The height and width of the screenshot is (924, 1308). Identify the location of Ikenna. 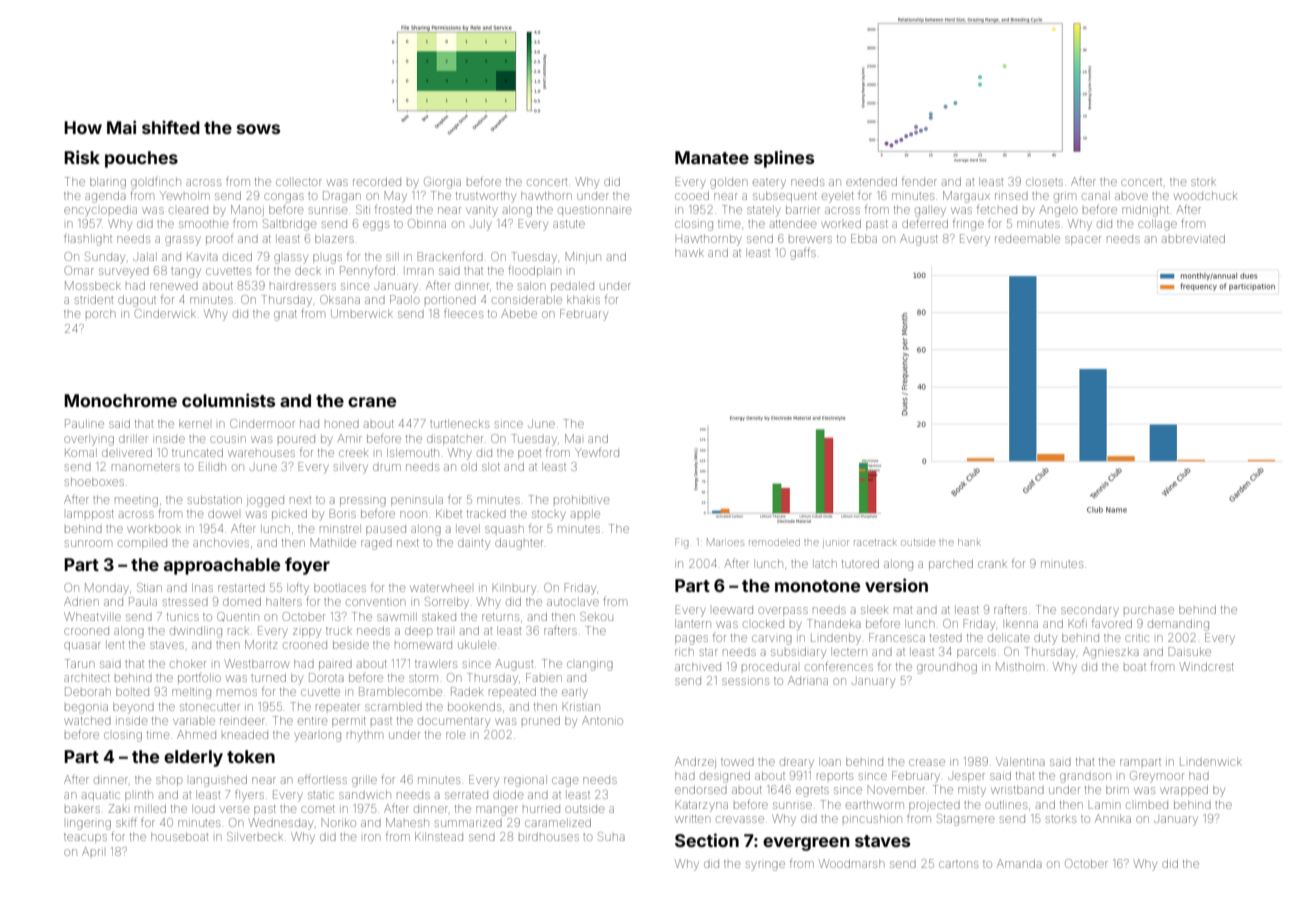
(1022, 623).
